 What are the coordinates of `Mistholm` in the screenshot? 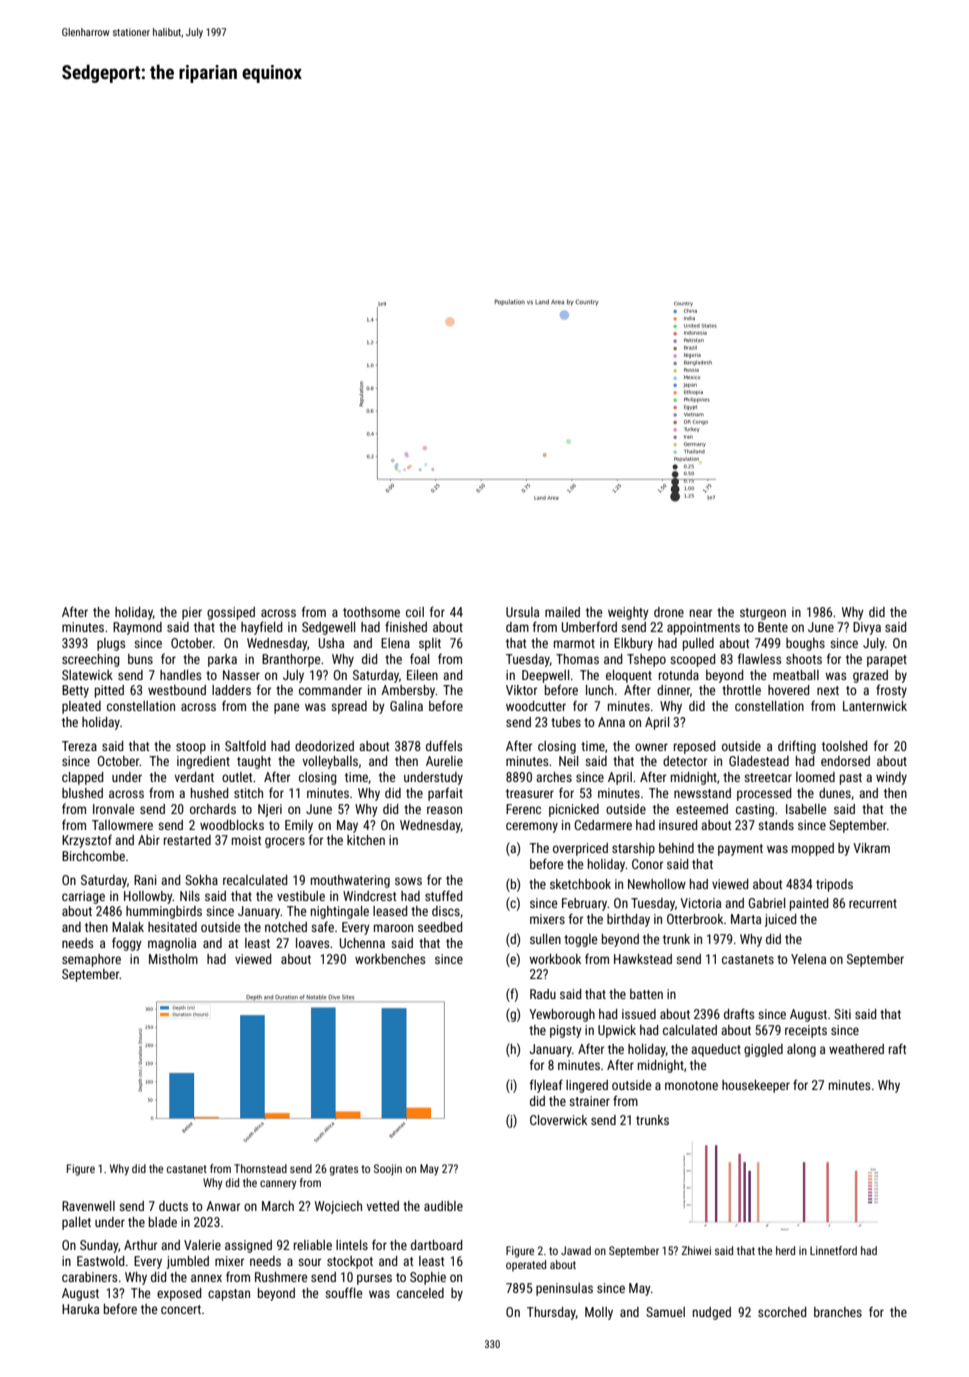 It's located at (173, 959).
